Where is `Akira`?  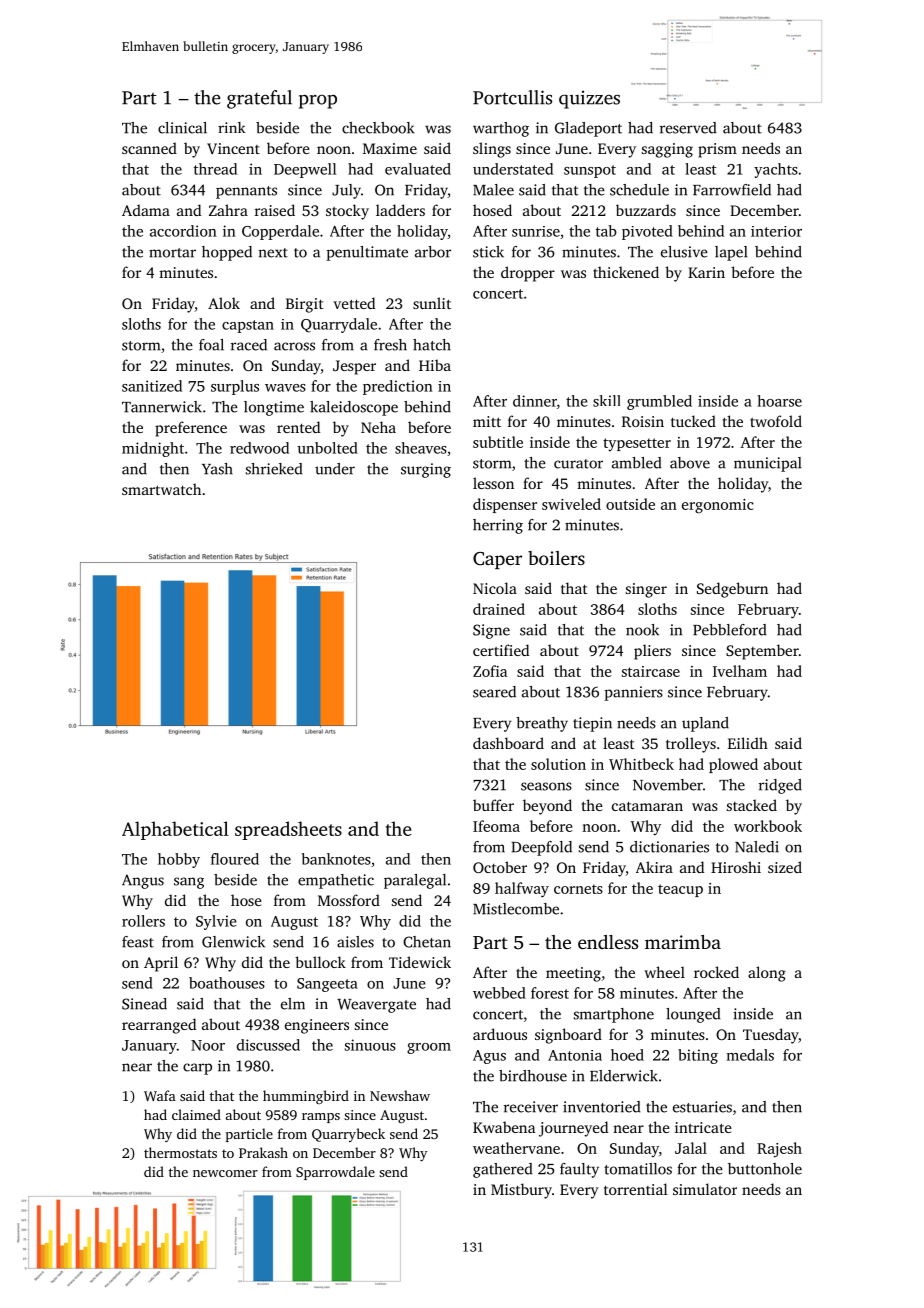
Akira is located at coordinates (654, 867).
